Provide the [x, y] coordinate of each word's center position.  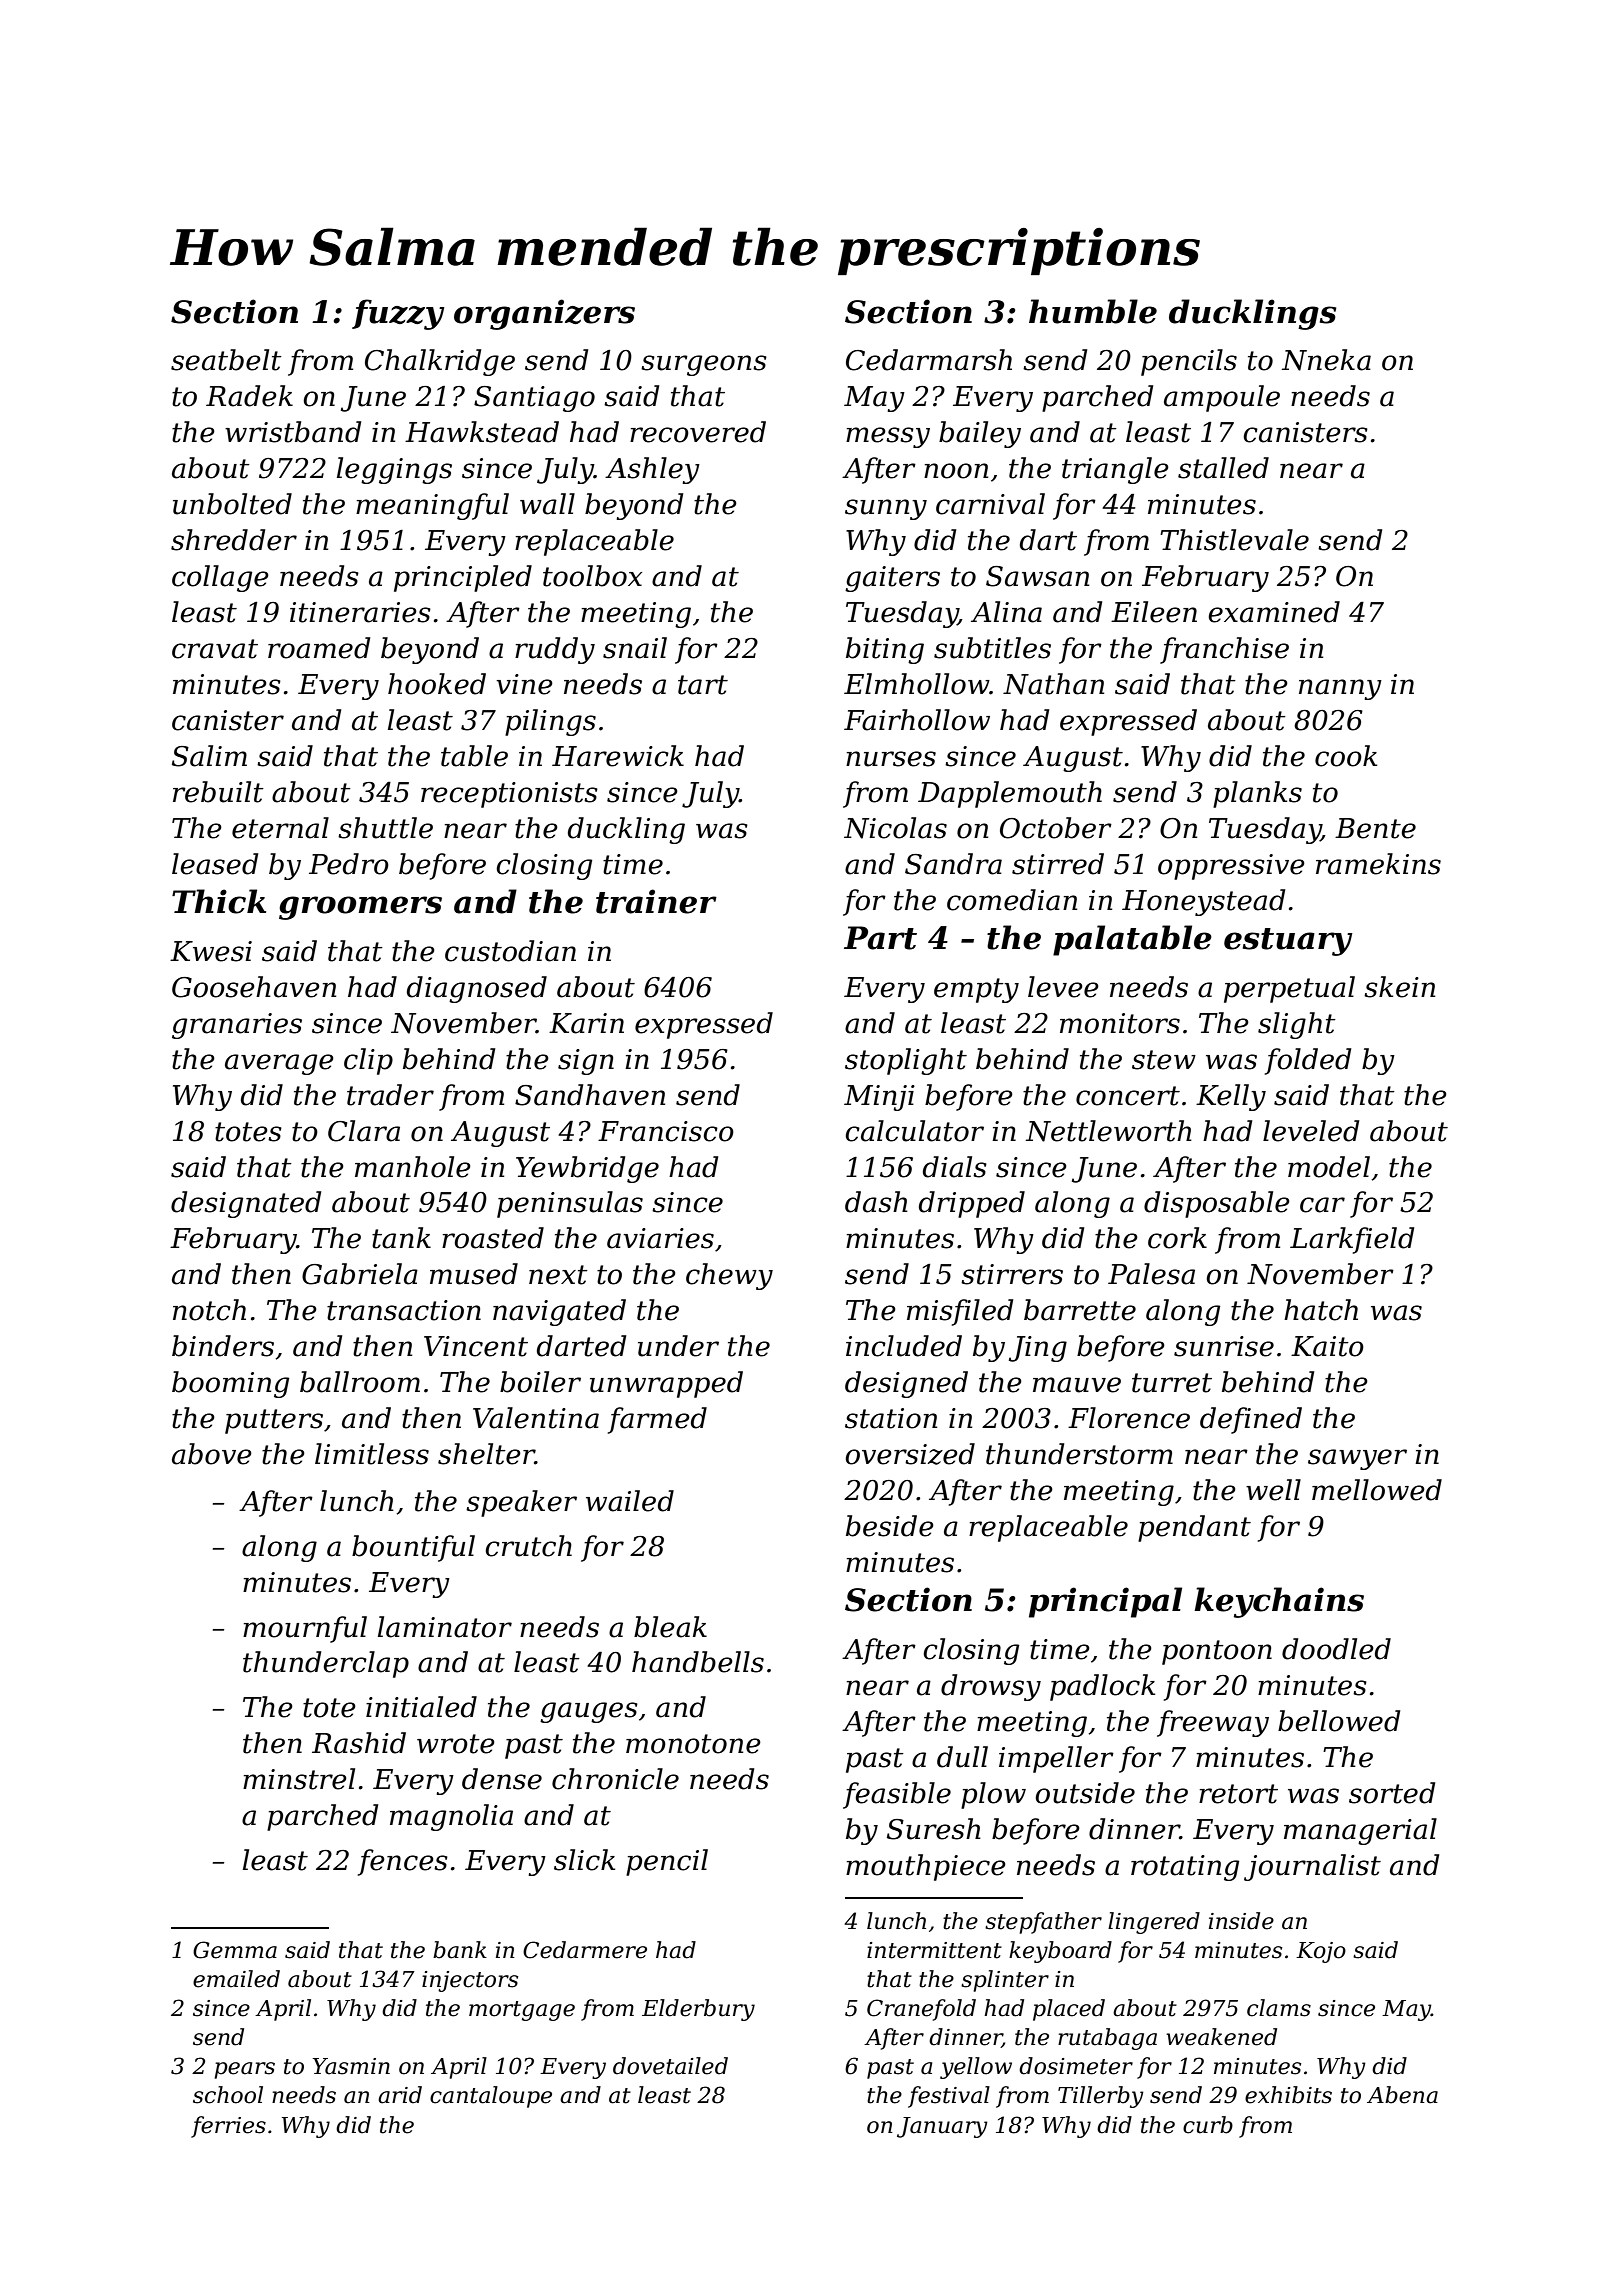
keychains [1279, 1602]
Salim [209, 756]
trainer [656, 901]
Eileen [1154, 612]
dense [502, 1779]
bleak [670, 1627]
